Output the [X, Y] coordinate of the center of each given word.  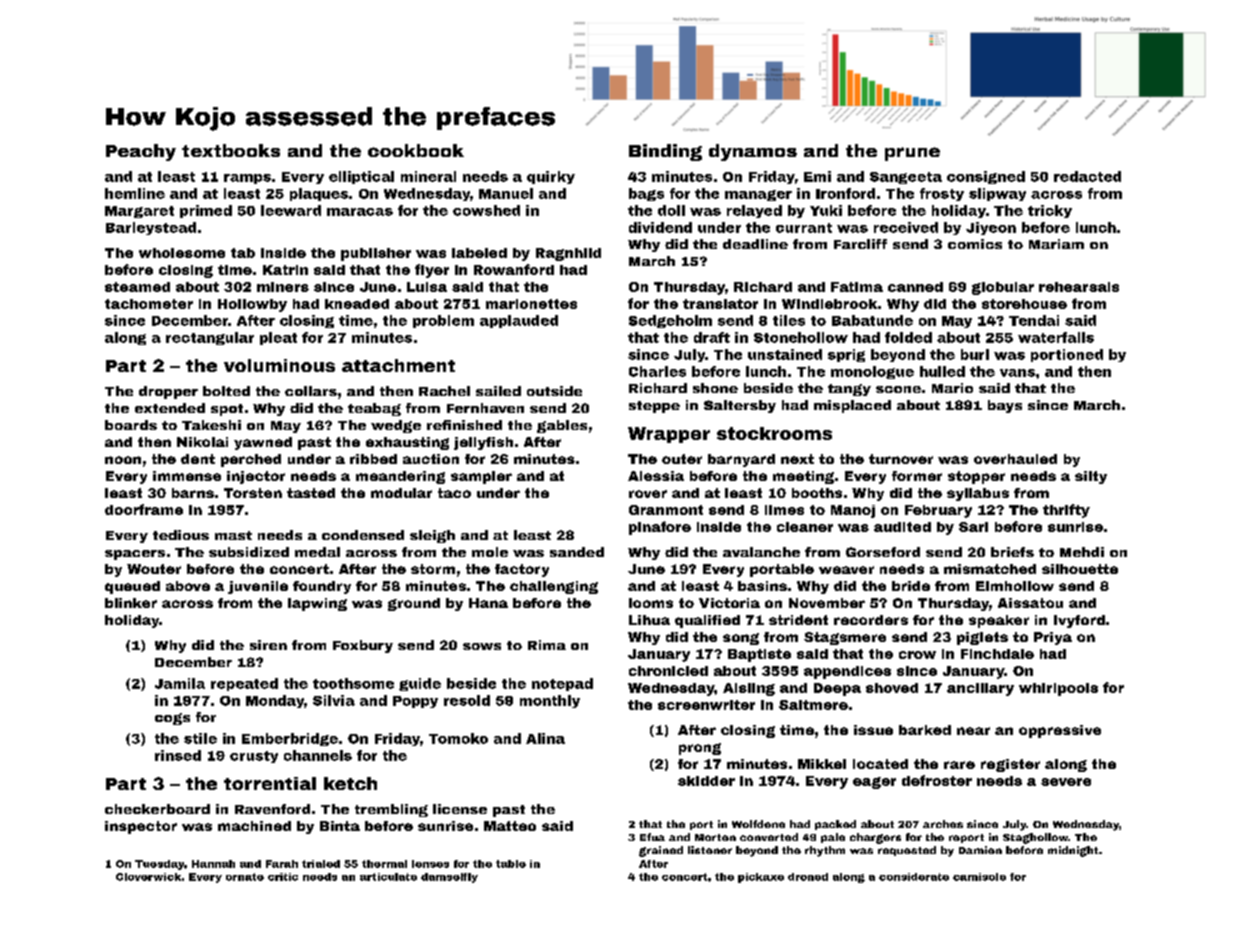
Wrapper [669, 435]
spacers [135, 555]
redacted [1087, 176]
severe [1066, 782]
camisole [979, 877]
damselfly [449, 878]
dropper [168, 392]
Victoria [729, 603]
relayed [754, 211]
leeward [291, 210]
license [460, 809]
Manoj [853, 511]
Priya [1053, 638]
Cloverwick [148, 877]
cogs [172, 719]
